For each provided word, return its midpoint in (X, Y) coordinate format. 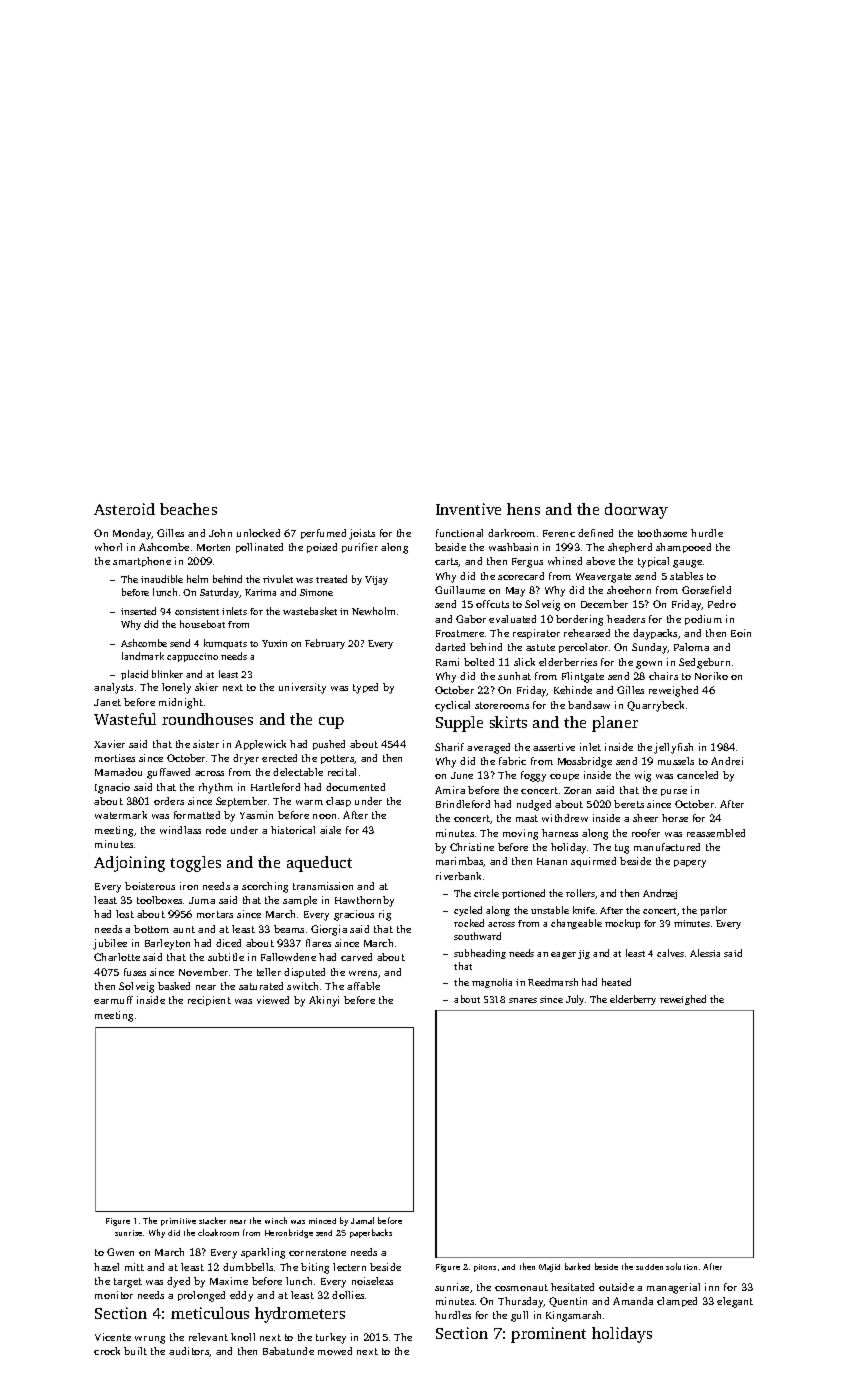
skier (206, 687)
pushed (329, 745)
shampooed (683, 548)
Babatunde (288, 1351)
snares (523, 1000)
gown (649, 665)
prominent (548, 1335)
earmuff (113, 1000)
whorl (108, 547)
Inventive (468, 509)
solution (681, 1266)
